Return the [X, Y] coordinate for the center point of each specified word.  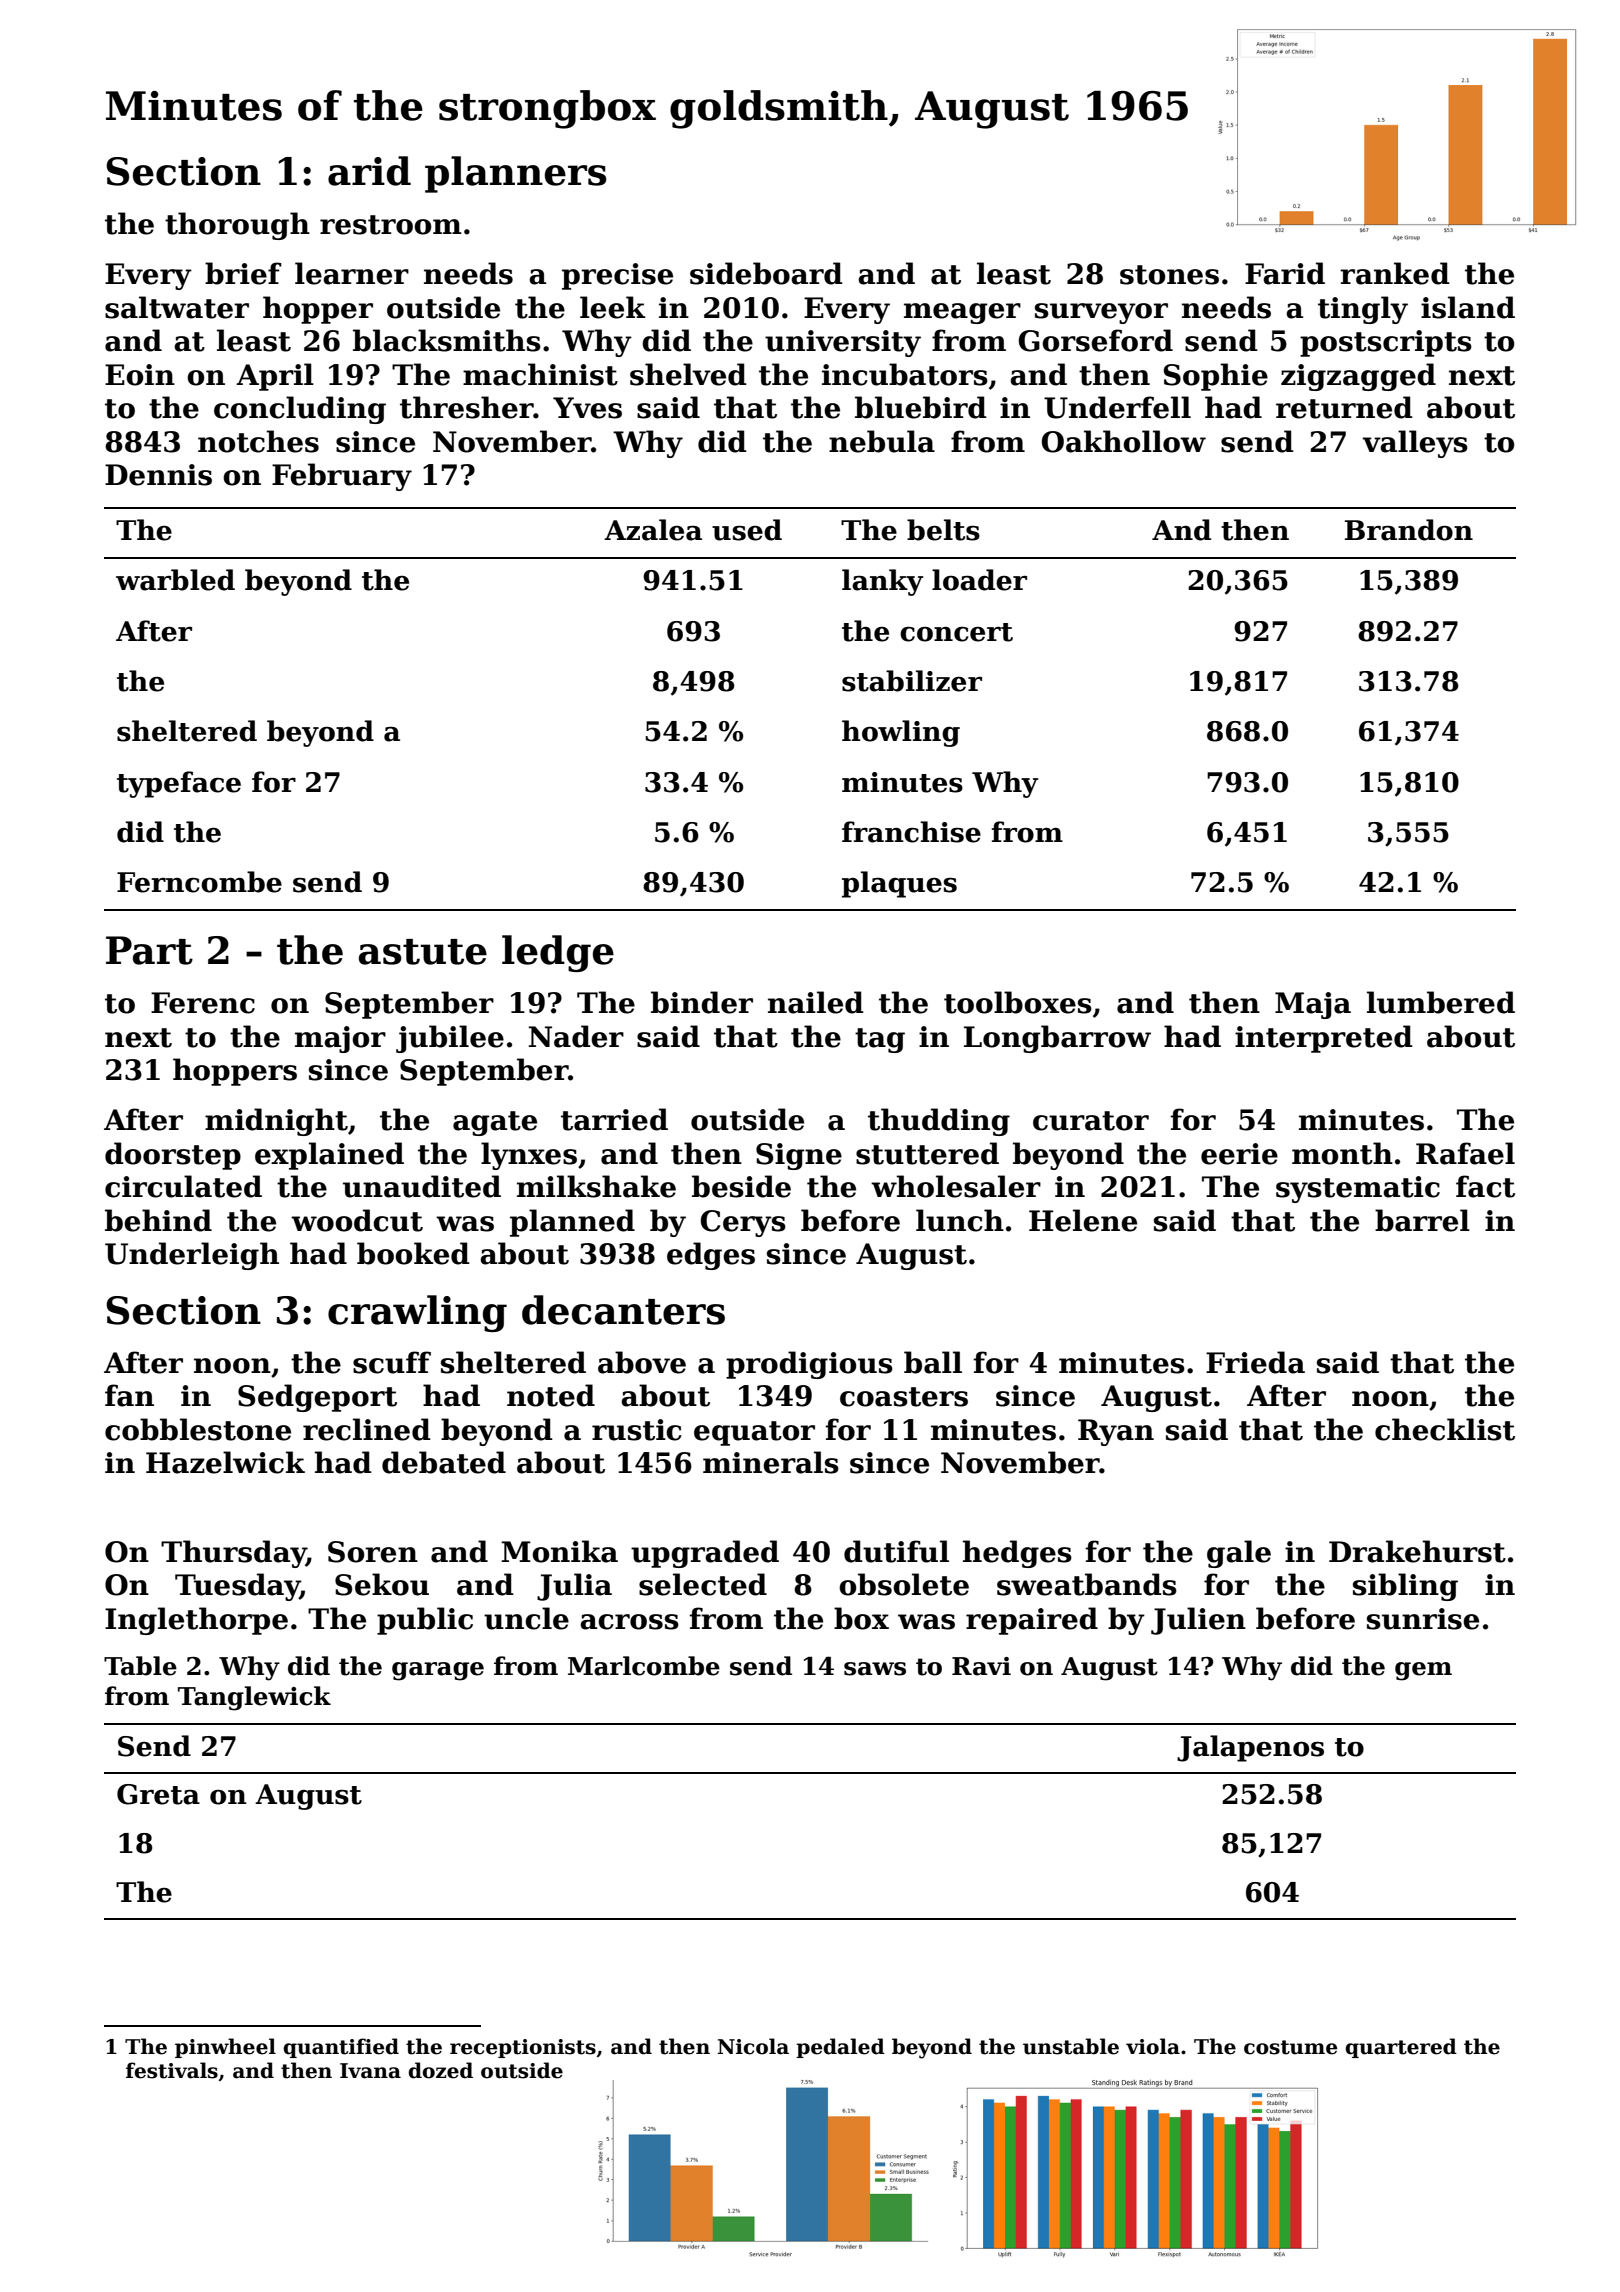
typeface [179, 784]
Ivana [370, 2071]
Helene [1083, 1220]
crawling [417, 1313]
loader [979, 580]
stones [1169, 275]
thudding [939, 1122]
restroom [391, 225]
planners [516, 174]
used [747, 530]
